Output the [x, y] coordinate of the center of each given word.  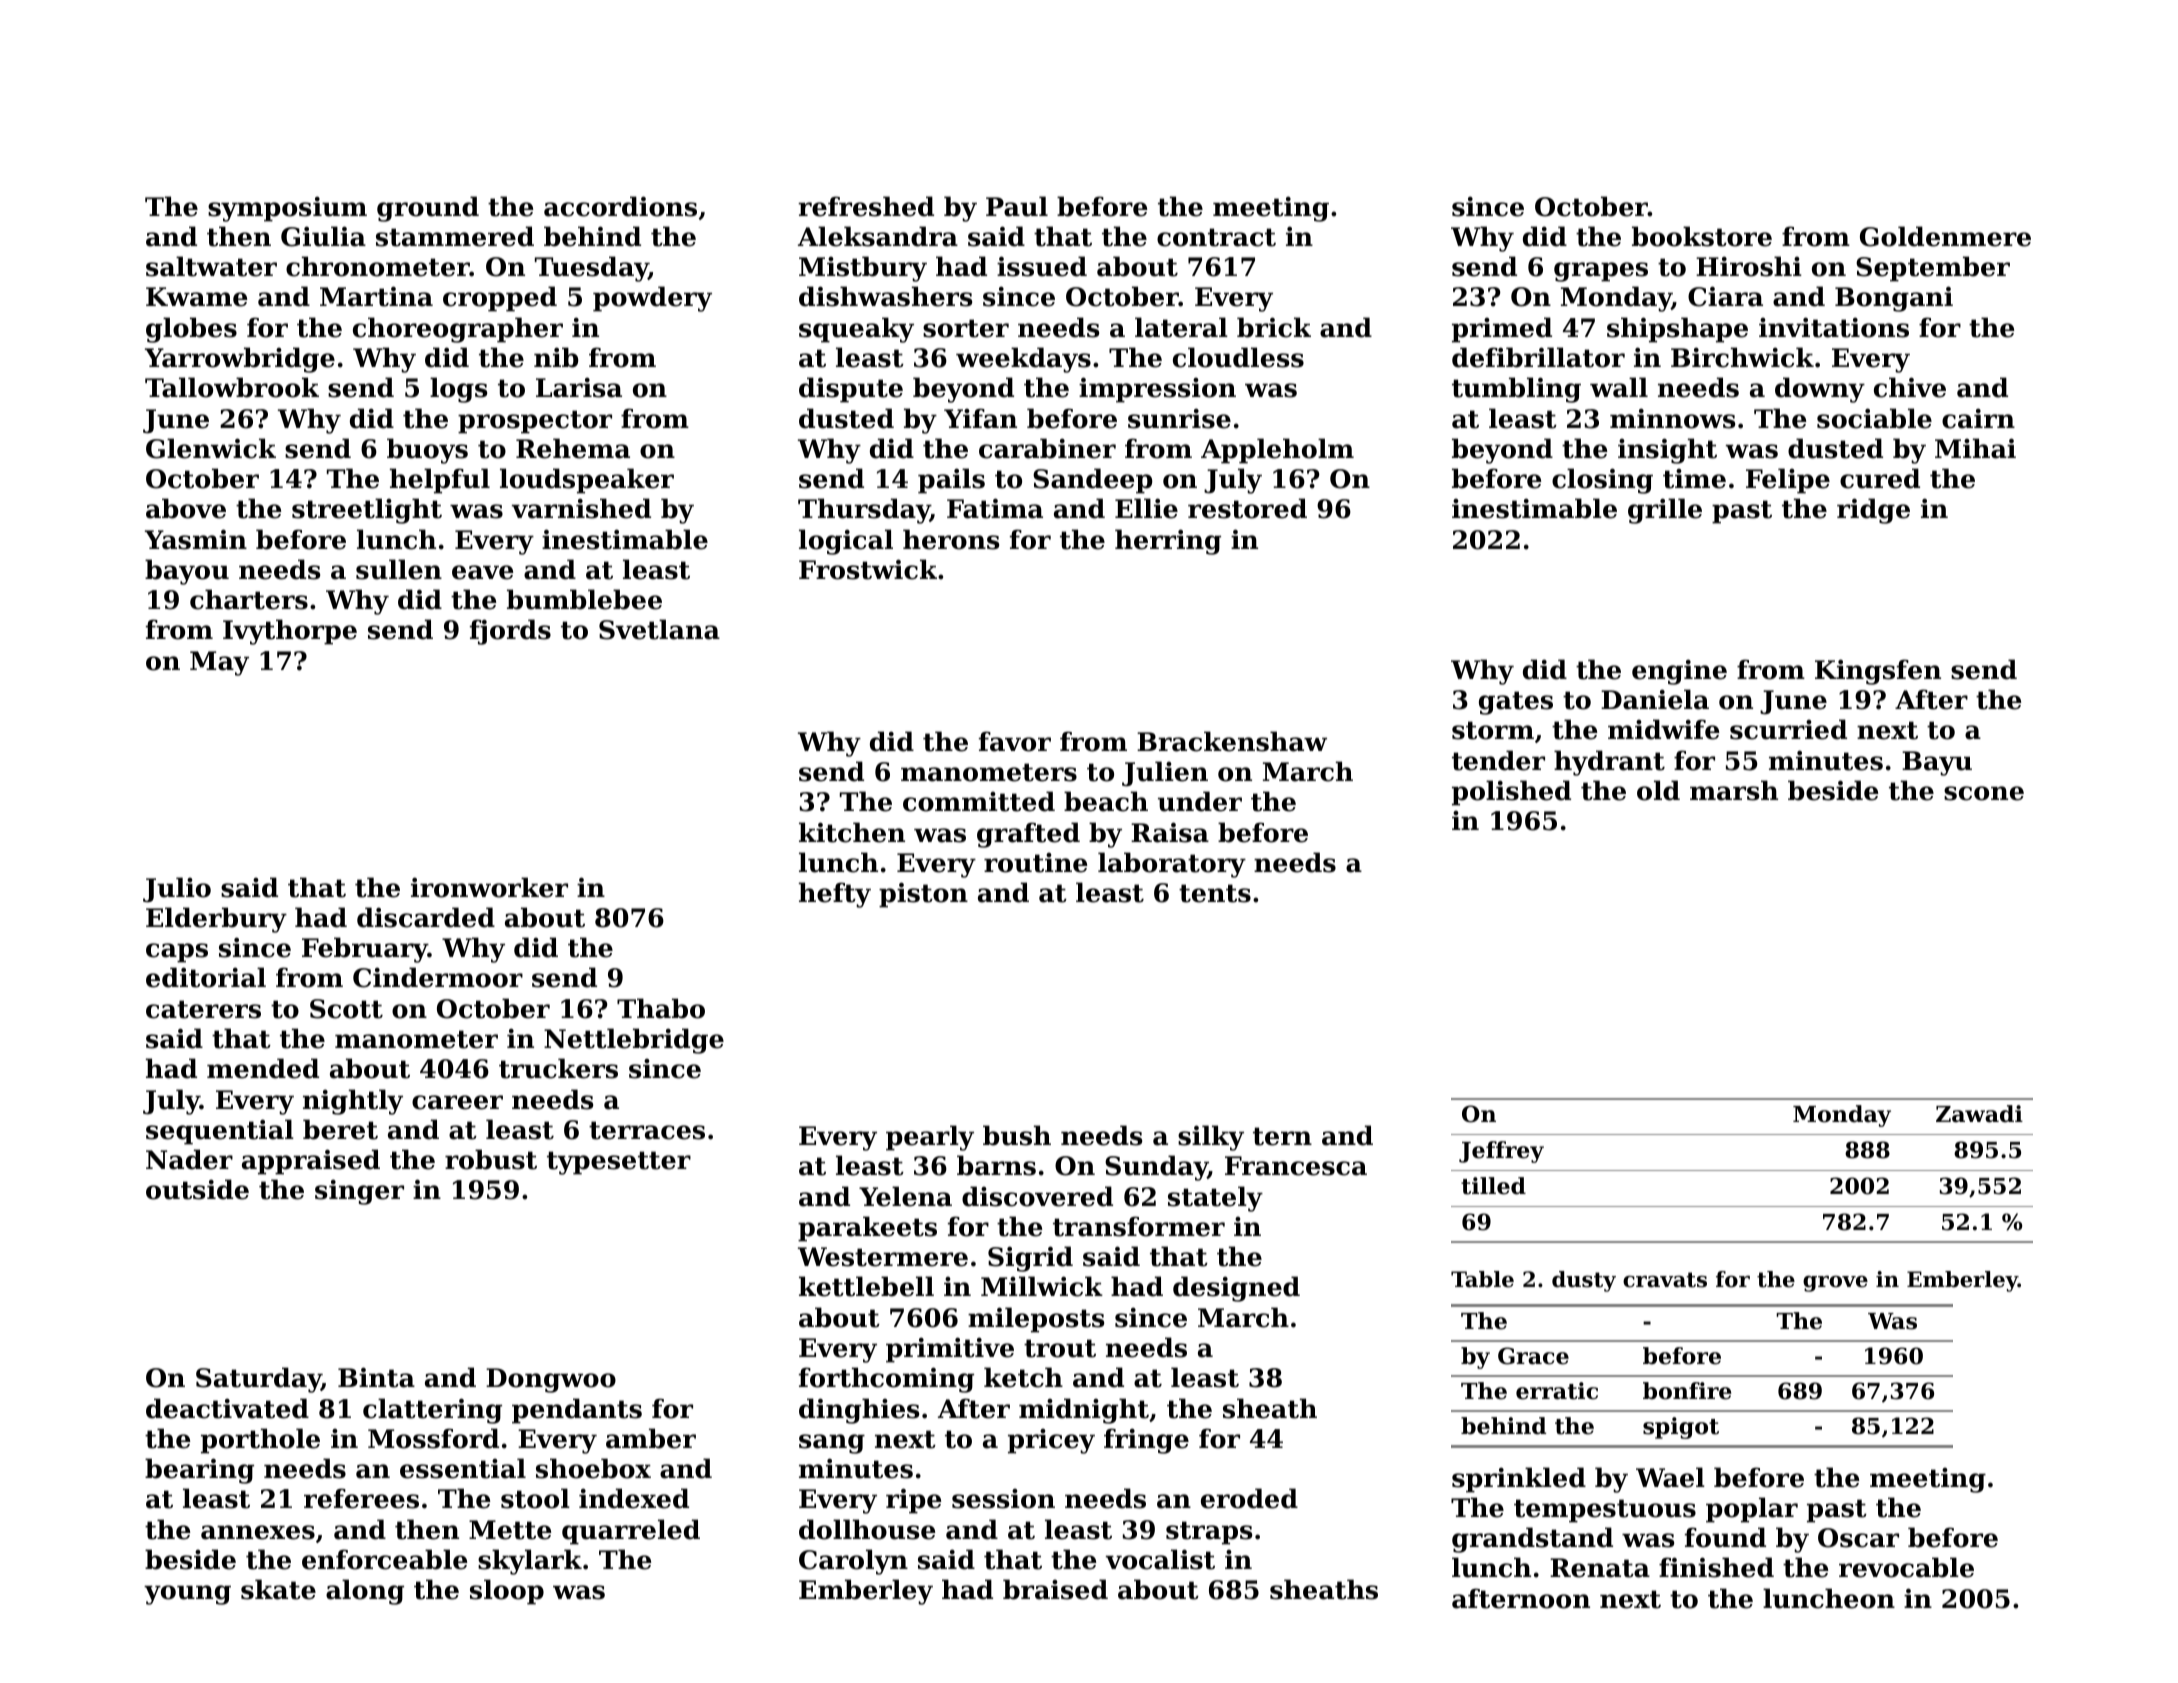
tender [1498, 760]
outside [197, 1189]
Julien [1165, 774]
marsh [1734, 790]
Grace [1533, 1356]
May [219, 663]
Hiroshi [1749, 266]
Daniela [1655, 699]
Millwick [1042, 1286]
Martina [376, 296]
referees [361, 1498]
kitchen [852, 832]
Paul [1017, 206]
